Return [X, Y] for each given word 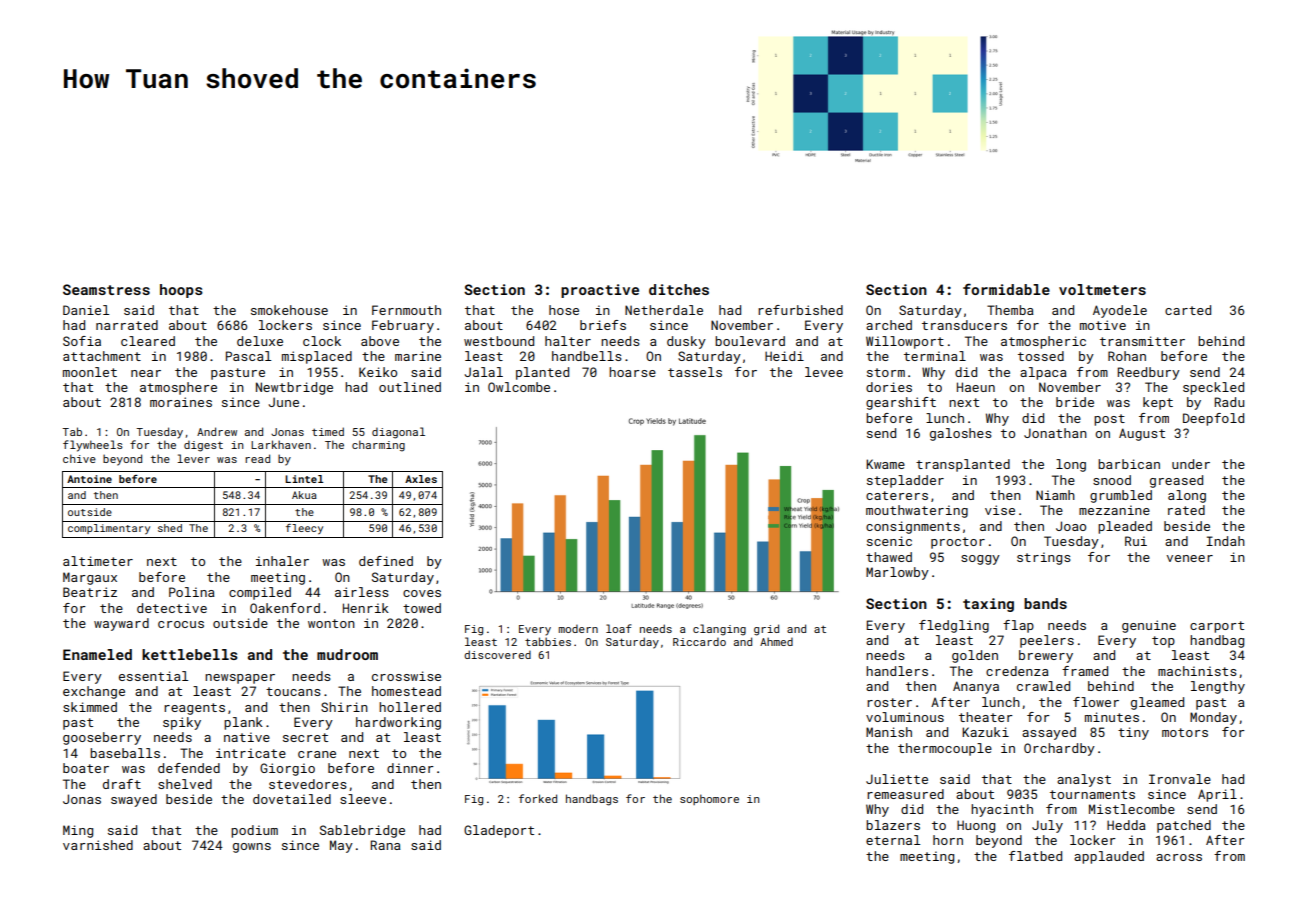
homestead [406, 691]
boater [86, 768]
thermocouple [945, 749]
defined [386, 561]
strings [1044, 558]
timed [328, 431]
